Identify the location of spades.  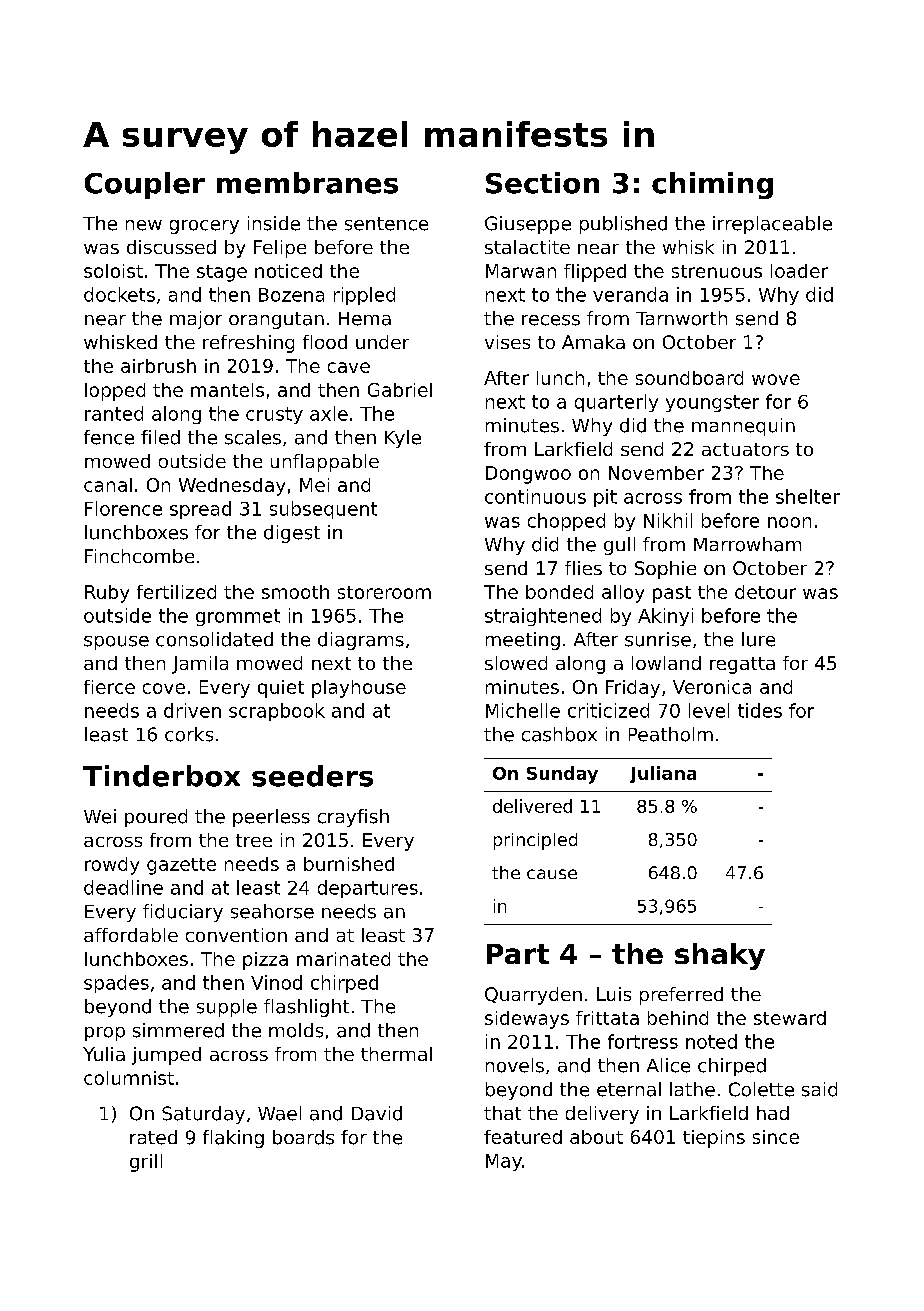
(116, 984).
